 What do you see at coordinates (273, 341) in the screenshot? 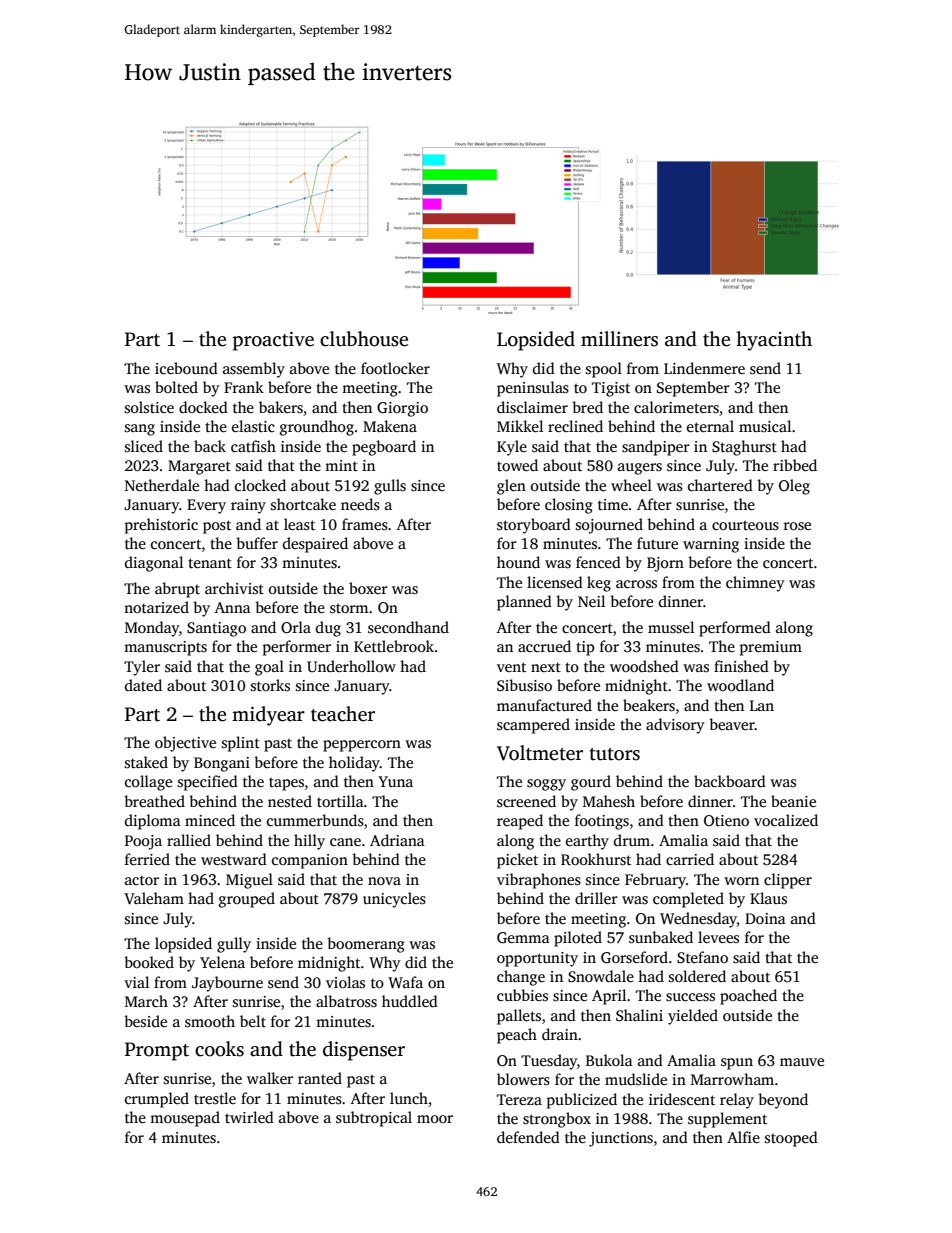
I see `proactive` at bounding box center [273, 341].
